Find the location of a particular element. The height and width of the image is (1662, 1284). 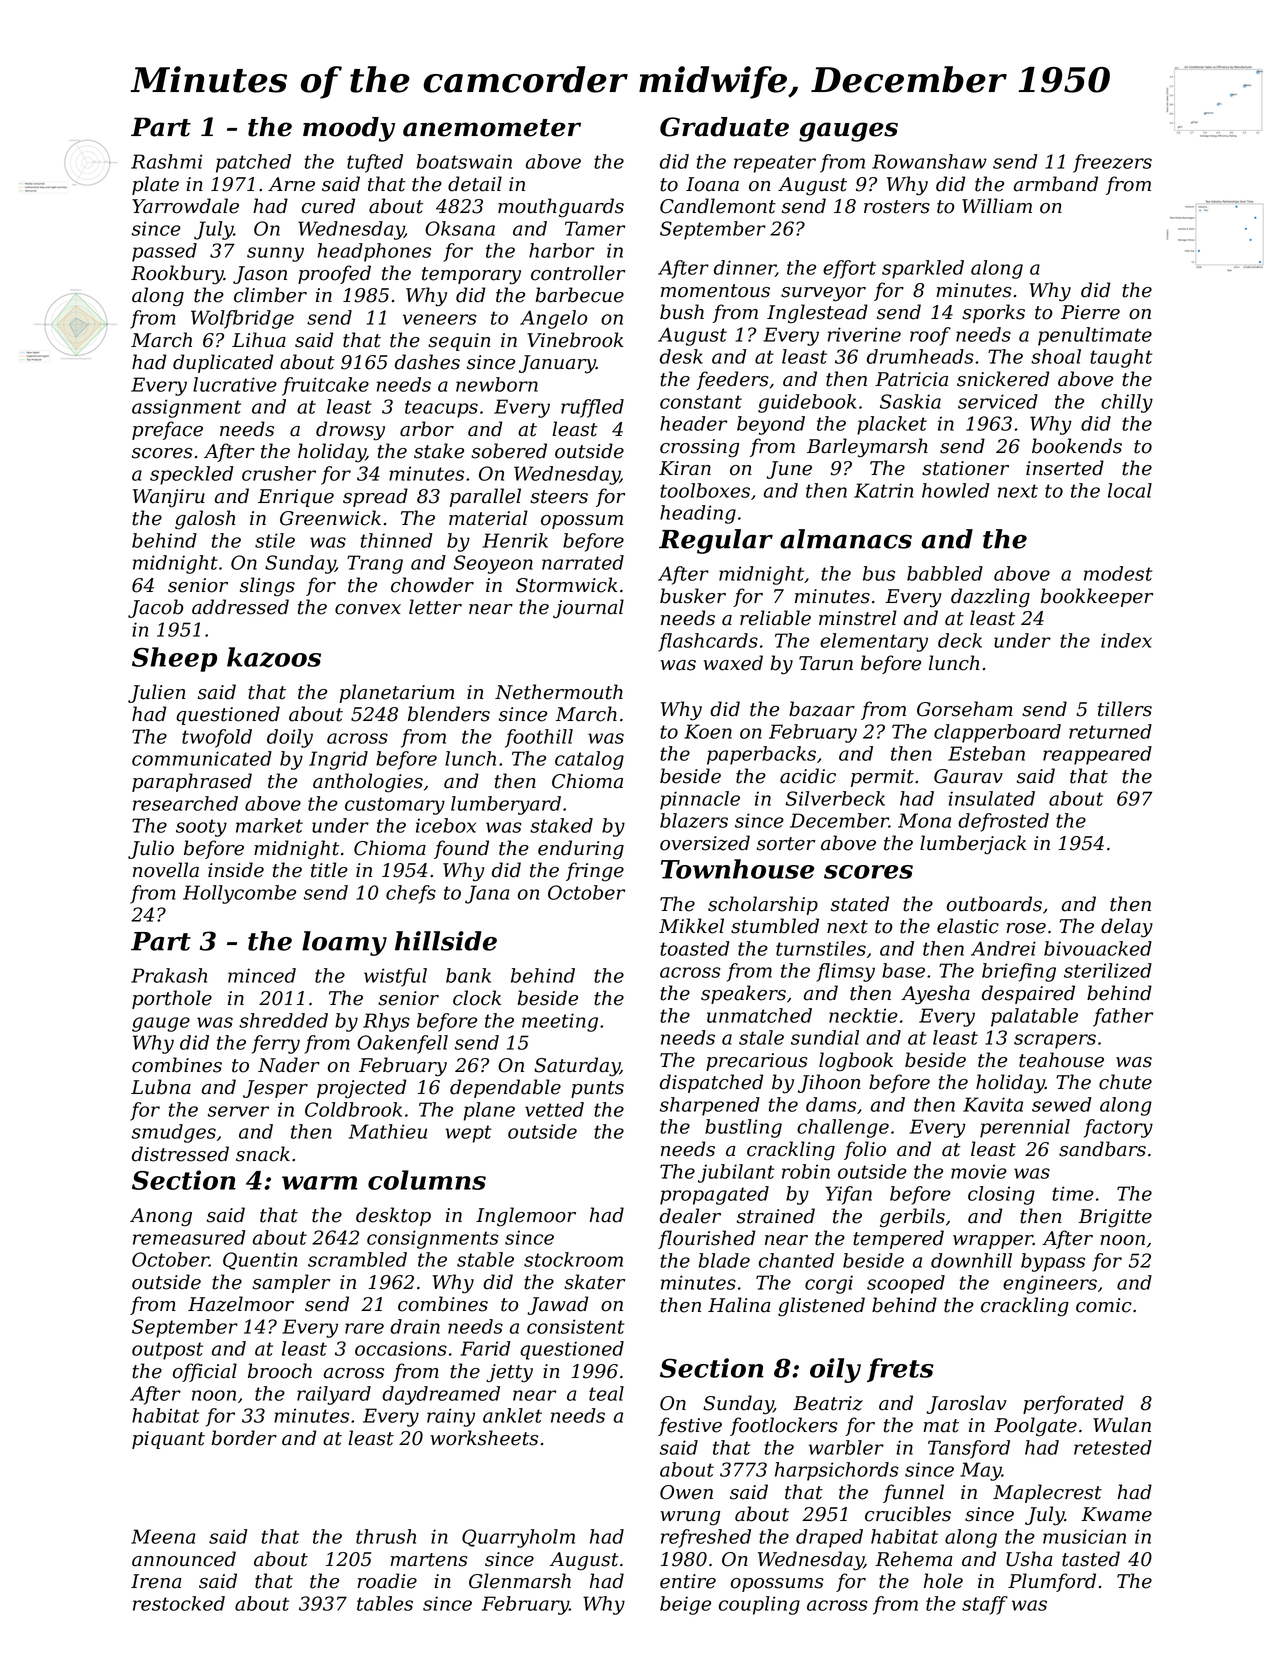

meeting is located at coordinates (560, 1022).
